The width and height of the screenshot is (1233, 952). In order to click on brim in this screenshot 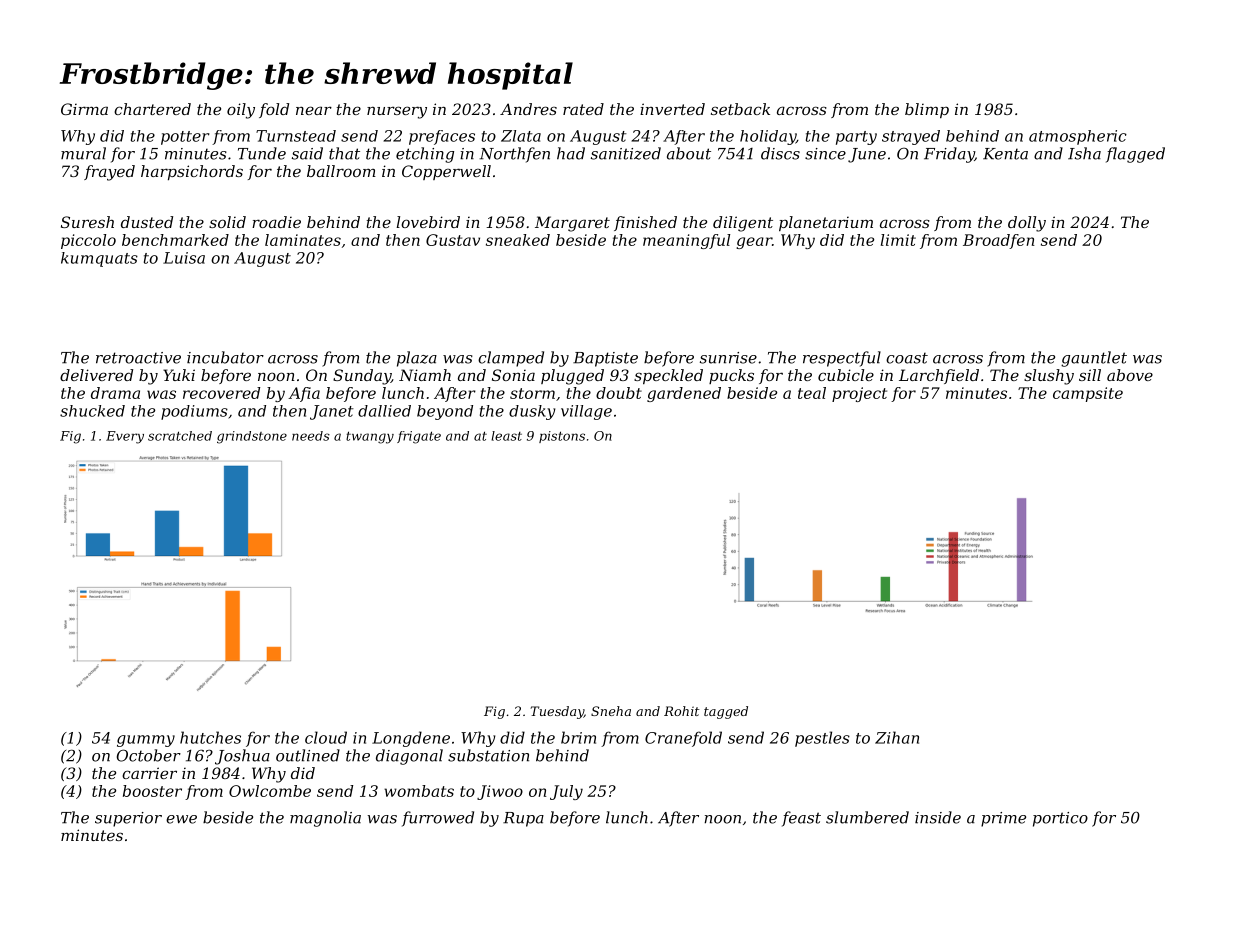, I will do `click(578, 737)`.
